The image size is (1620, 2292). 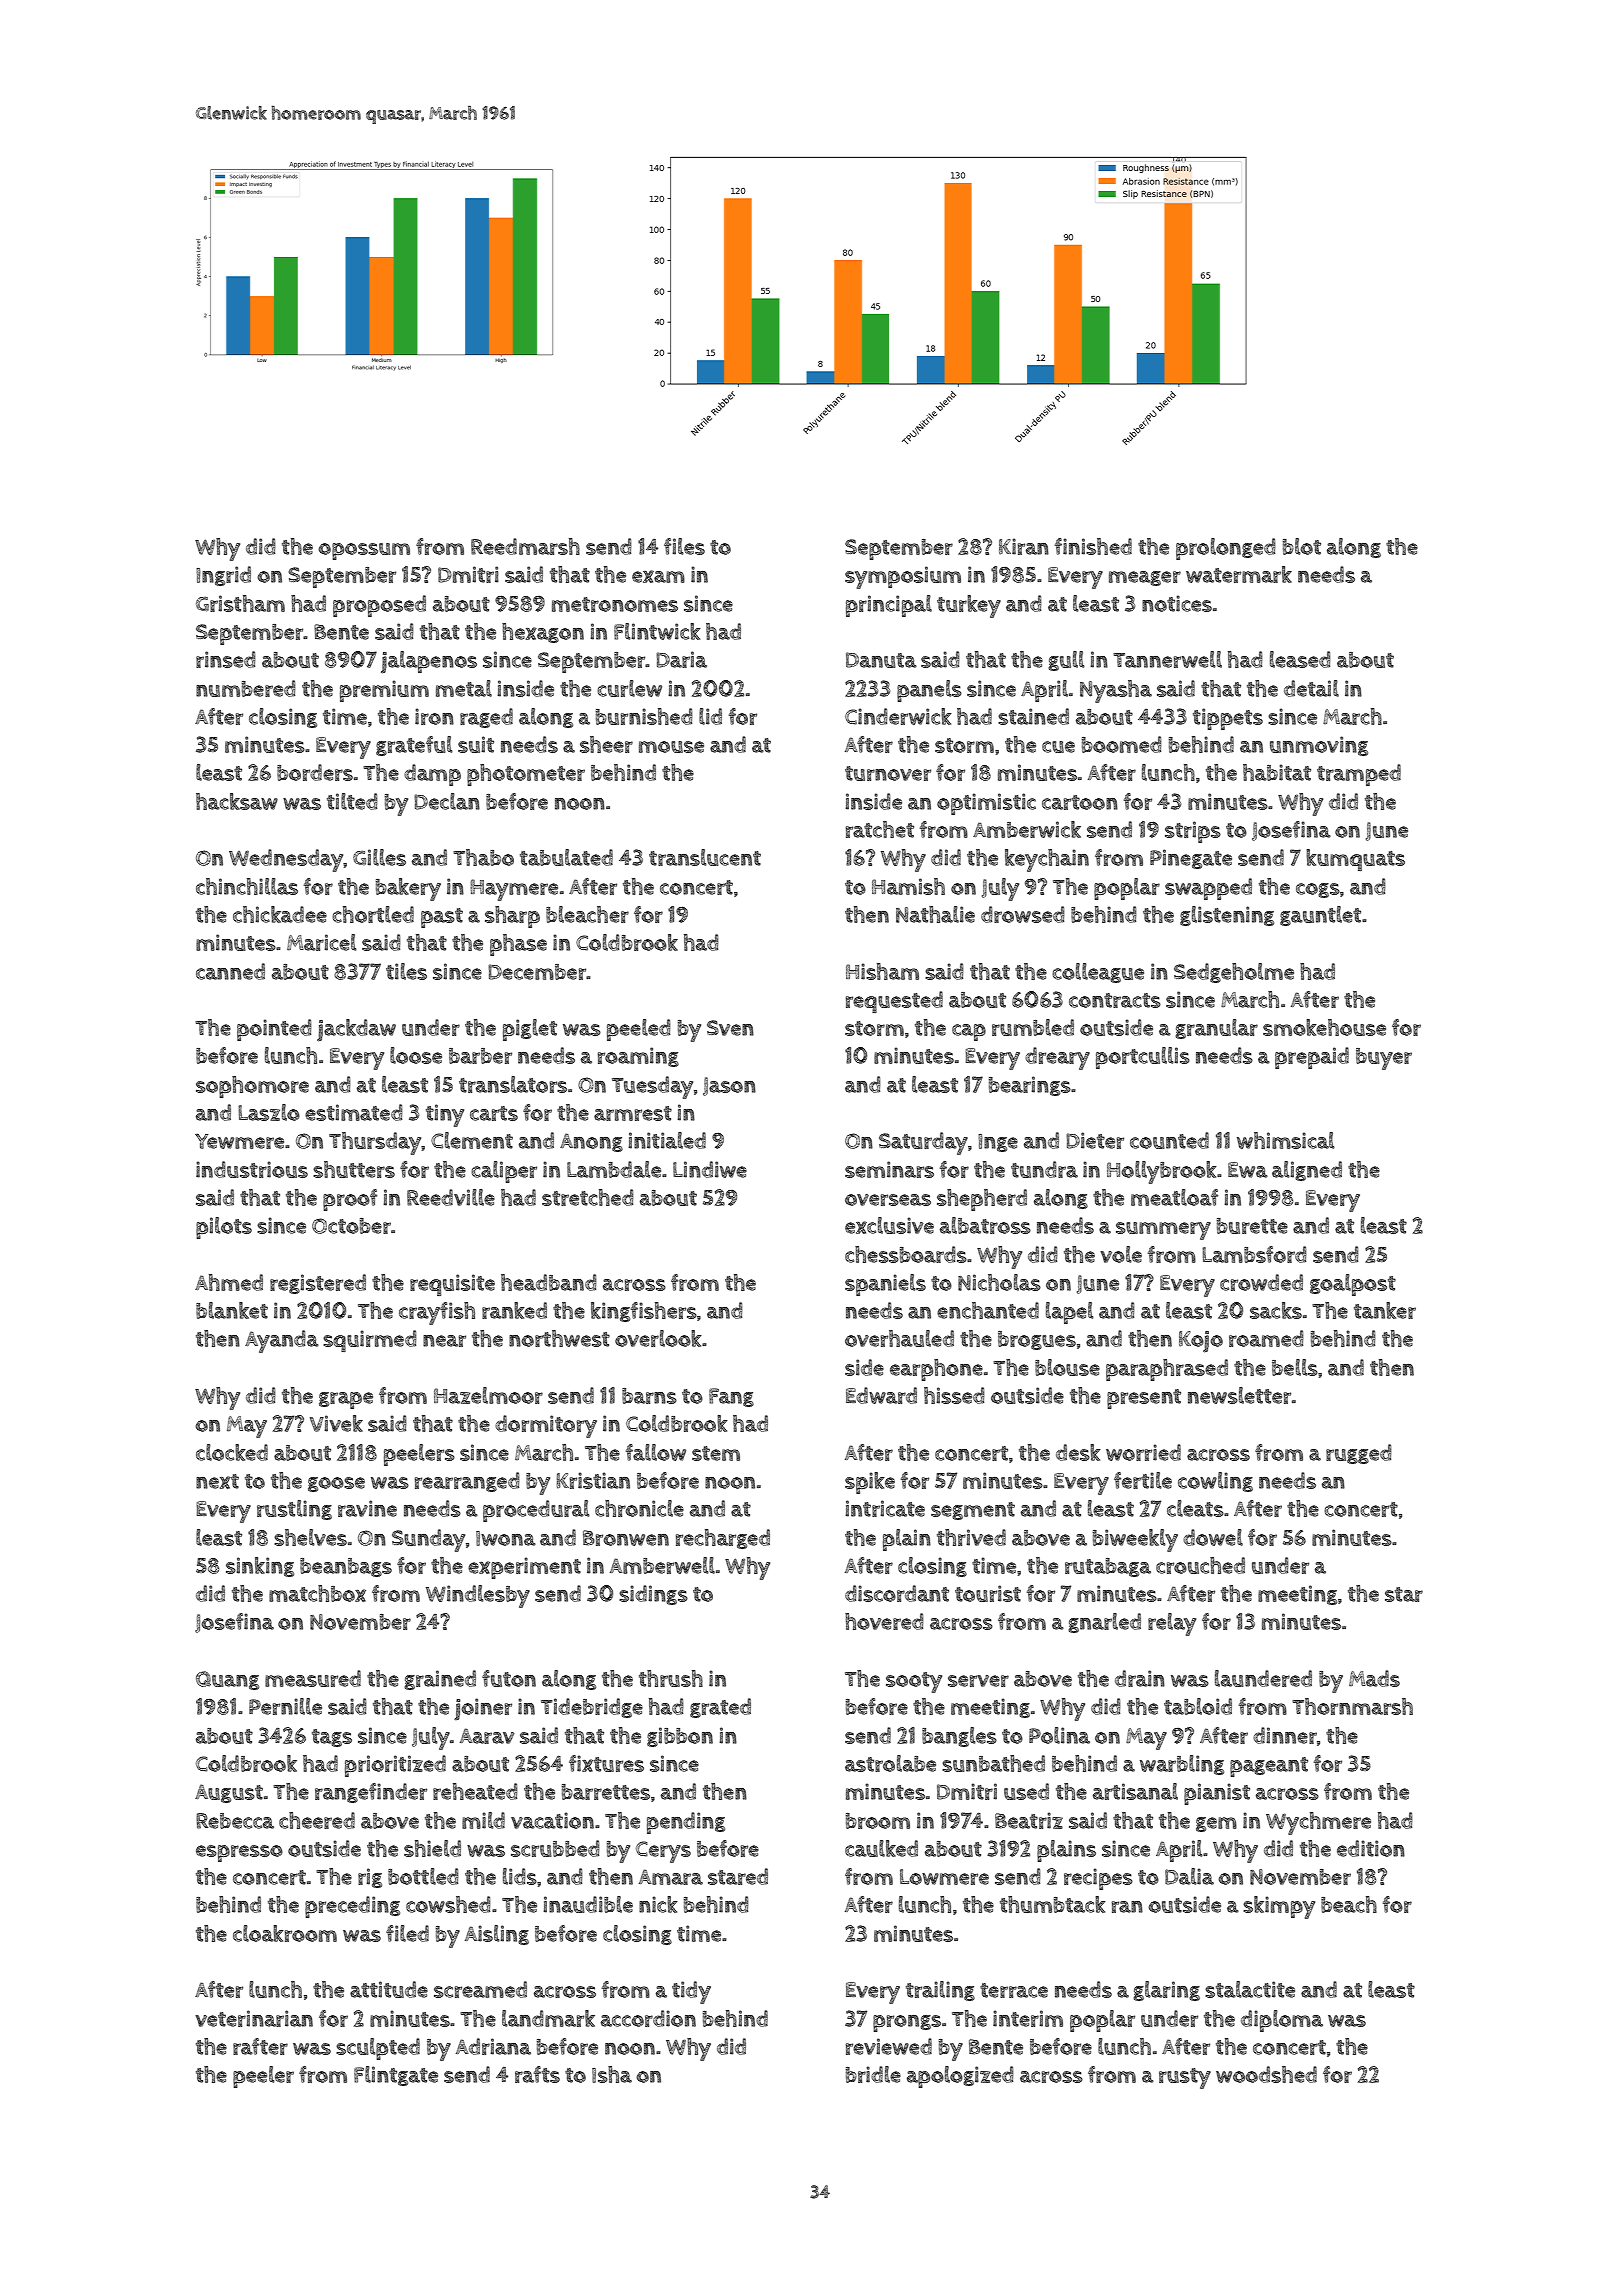 What do you see at coordinates (969, 1032) in the document?
I see `cap` at bounding box center [969, 1032].
